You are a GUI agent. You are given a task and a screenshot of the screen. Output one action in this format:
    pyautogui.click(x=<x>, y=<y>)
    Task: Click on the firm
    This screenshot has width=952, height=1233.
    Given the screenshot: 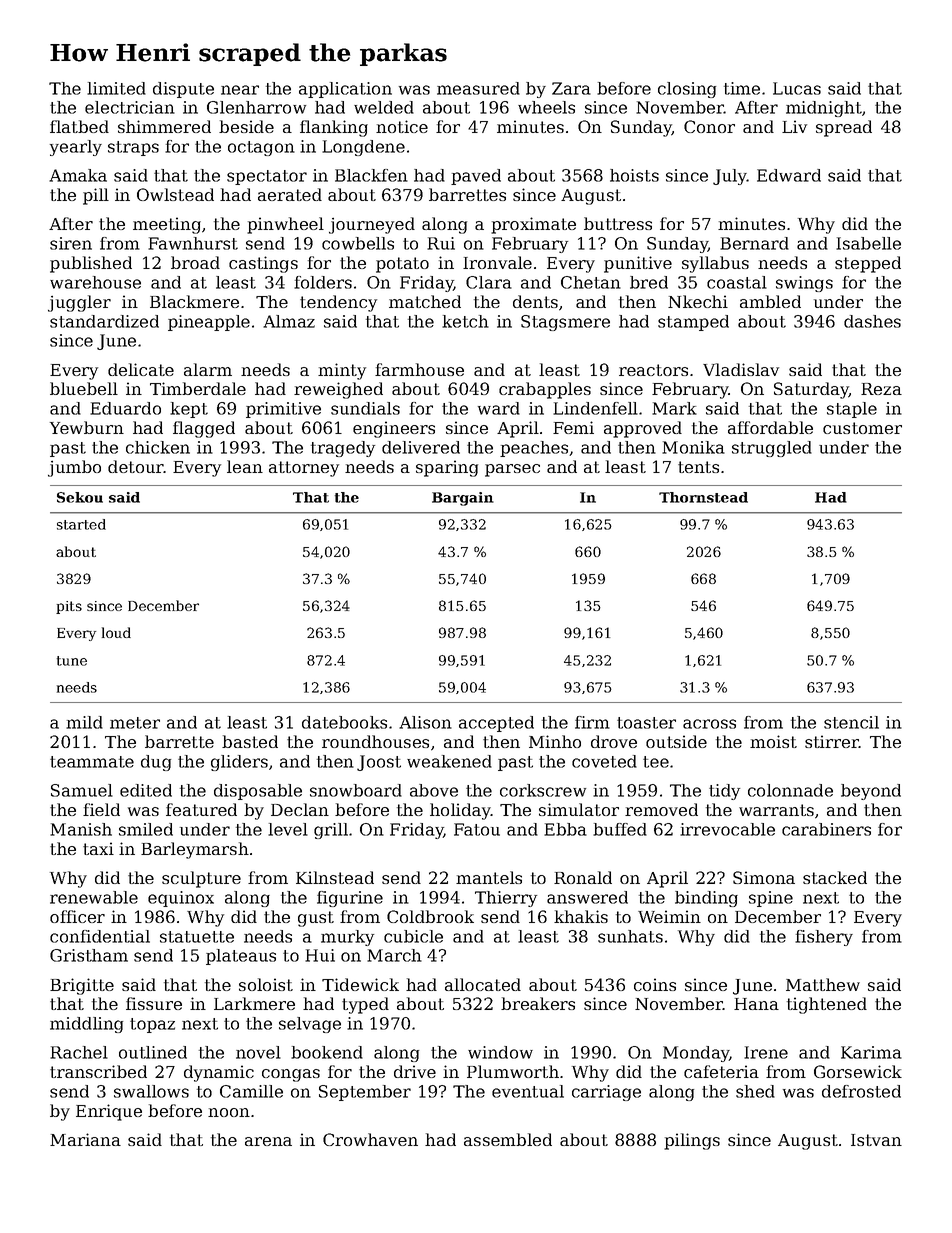 What is the action you would take?
    pyautogui.click(x=592, y=722)
